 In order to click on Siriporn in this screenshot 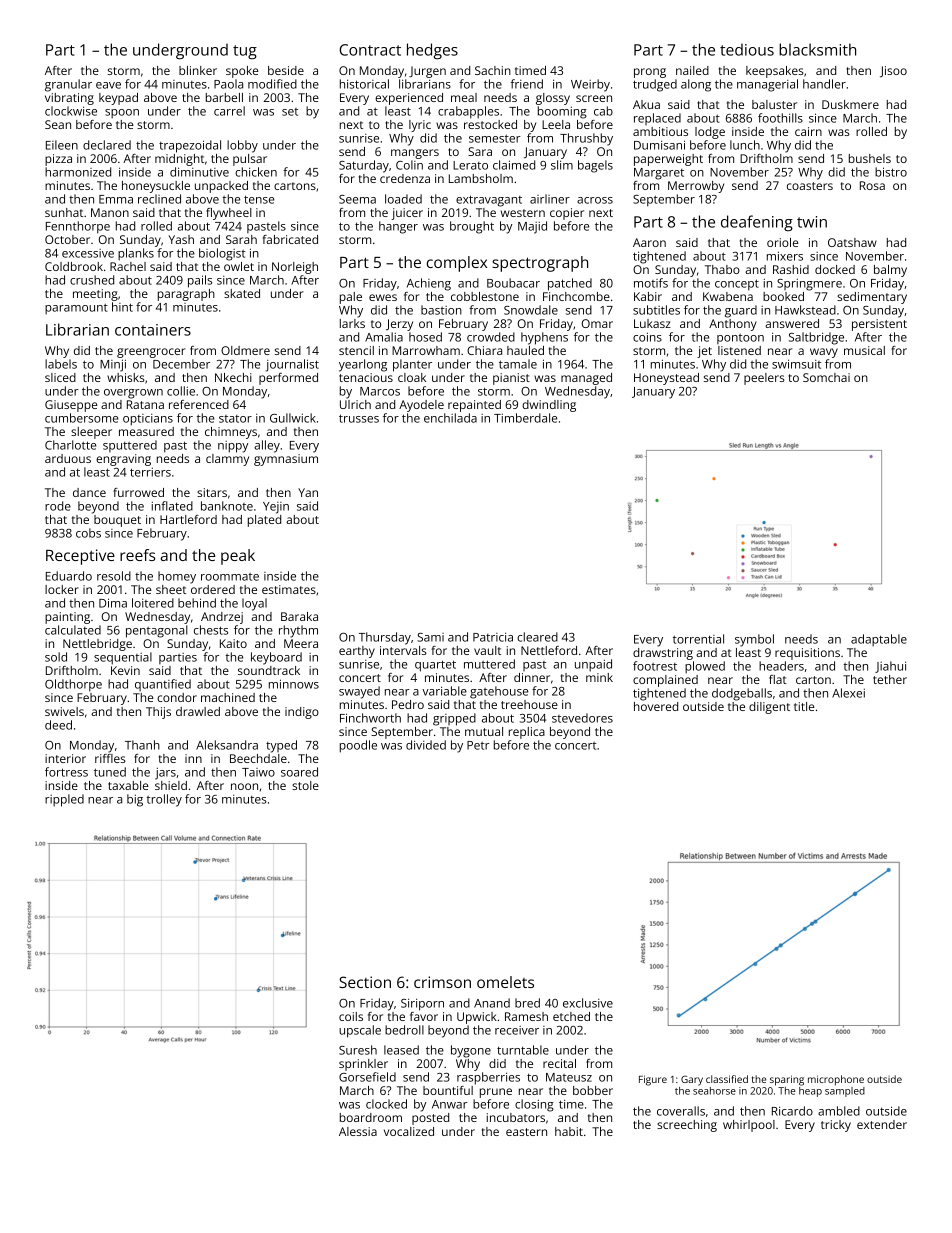, I will do `click(422, 1004)`.
